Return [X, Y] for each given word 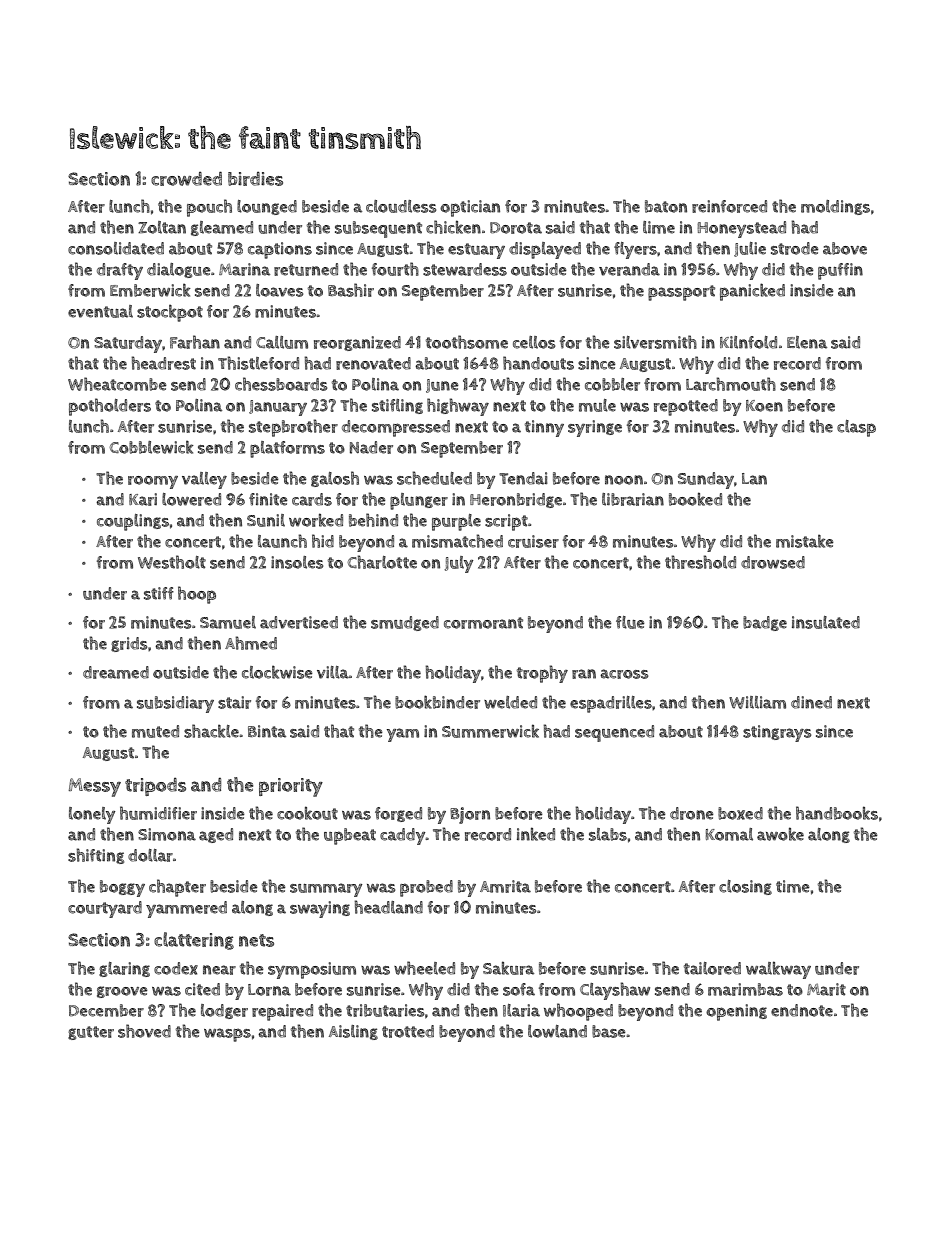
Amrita [505, 886]
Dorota [516, 228]
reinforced [729, 206]
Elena [807, 342]
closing [745, 887]
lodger [224, 1011]
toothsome [467, 342]
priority [291, 787]
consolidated [116, 248]
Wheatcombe [117, 384]
